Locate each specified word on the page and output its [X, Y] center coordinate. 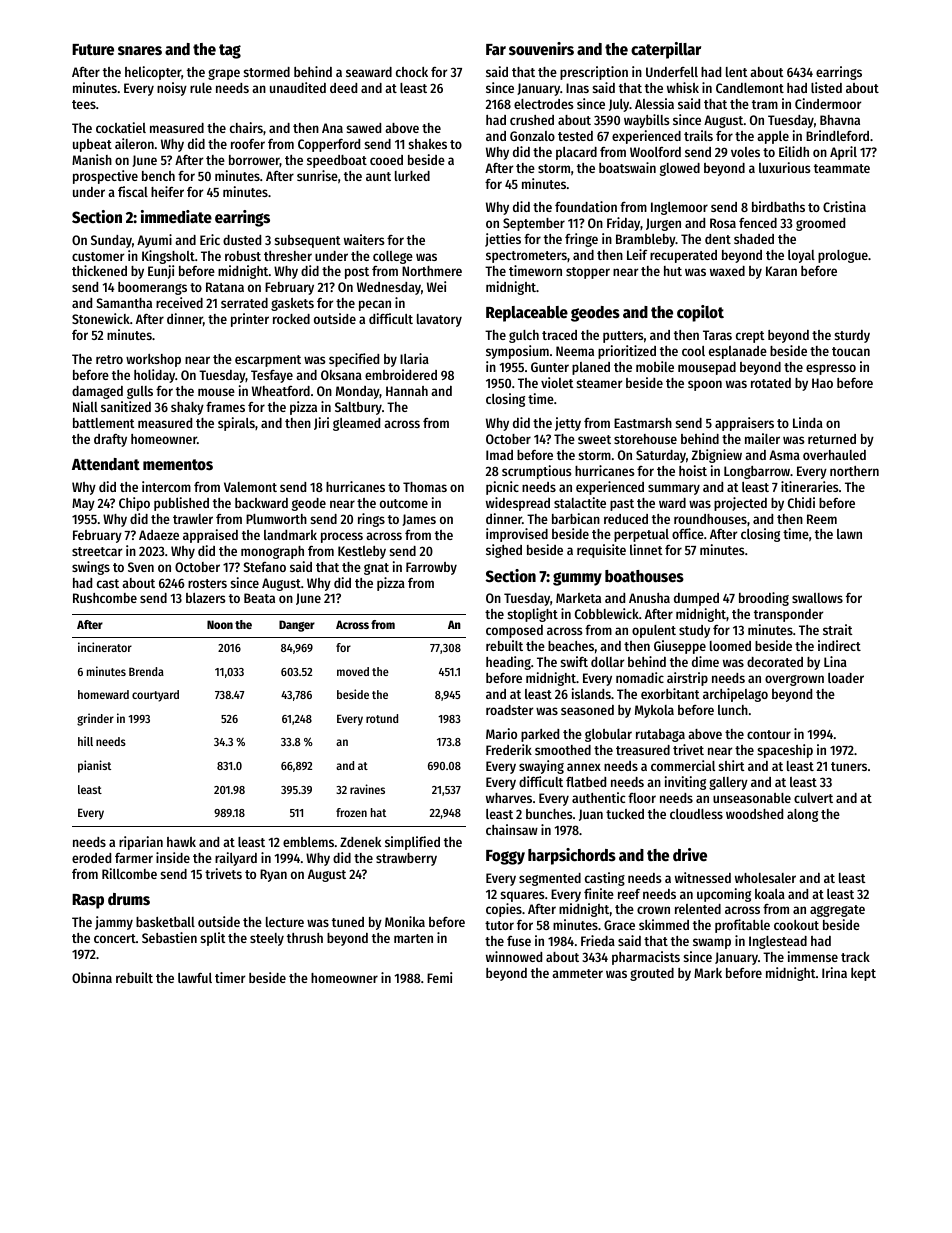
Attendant [106, 464]
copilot [700, 313]
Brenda [146, 671]
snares [140, 51]
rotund [382, 718]
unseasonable [752, 798]
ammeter [577, 973]
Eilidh [794, 151]
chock [412, 72]
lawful [195, 978]
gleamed [356, 424]
